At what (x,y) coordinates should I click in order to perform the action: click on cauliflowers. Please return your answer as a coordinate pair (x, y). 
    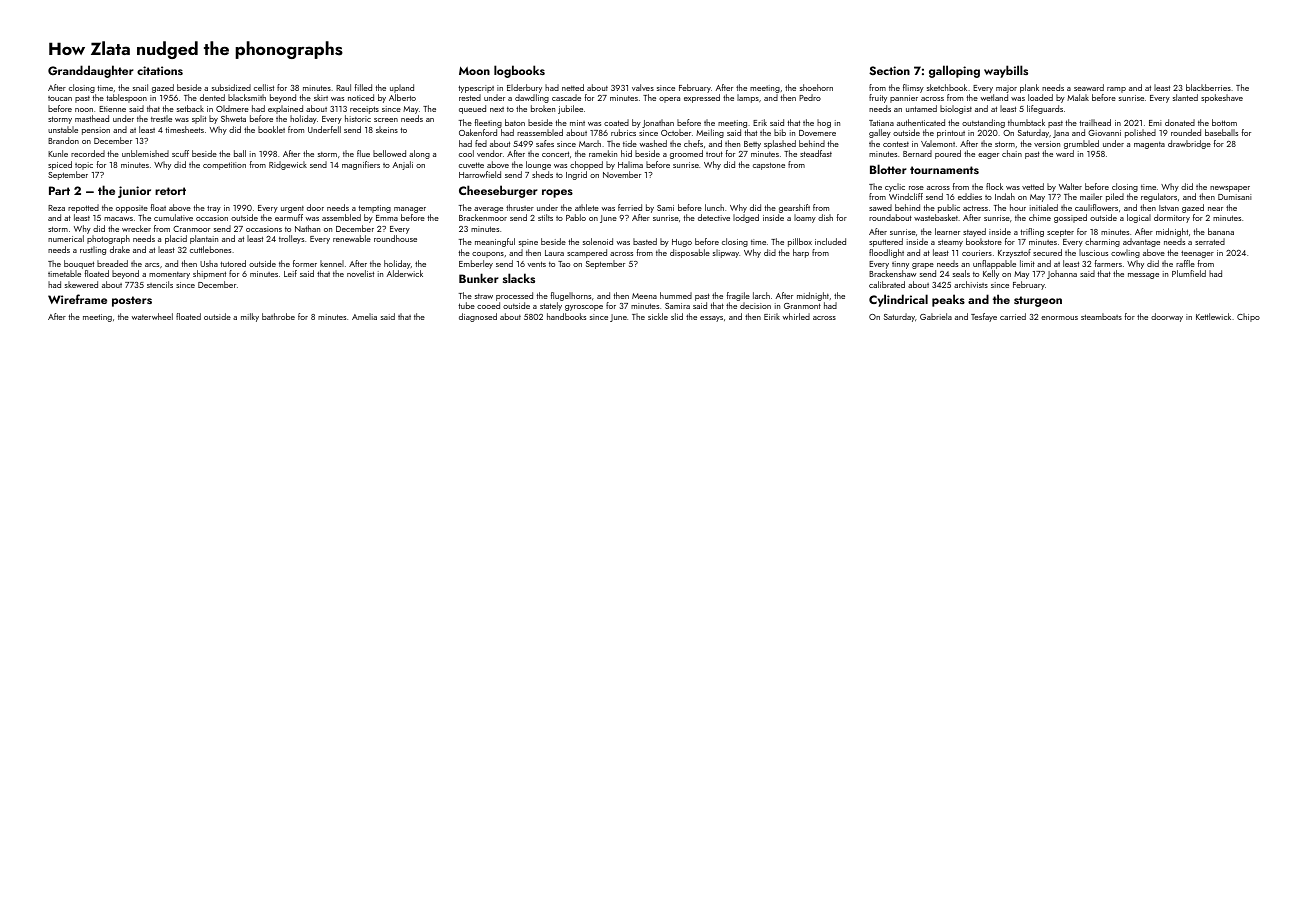
    Looking at the image, I should click on (1096, 207).
